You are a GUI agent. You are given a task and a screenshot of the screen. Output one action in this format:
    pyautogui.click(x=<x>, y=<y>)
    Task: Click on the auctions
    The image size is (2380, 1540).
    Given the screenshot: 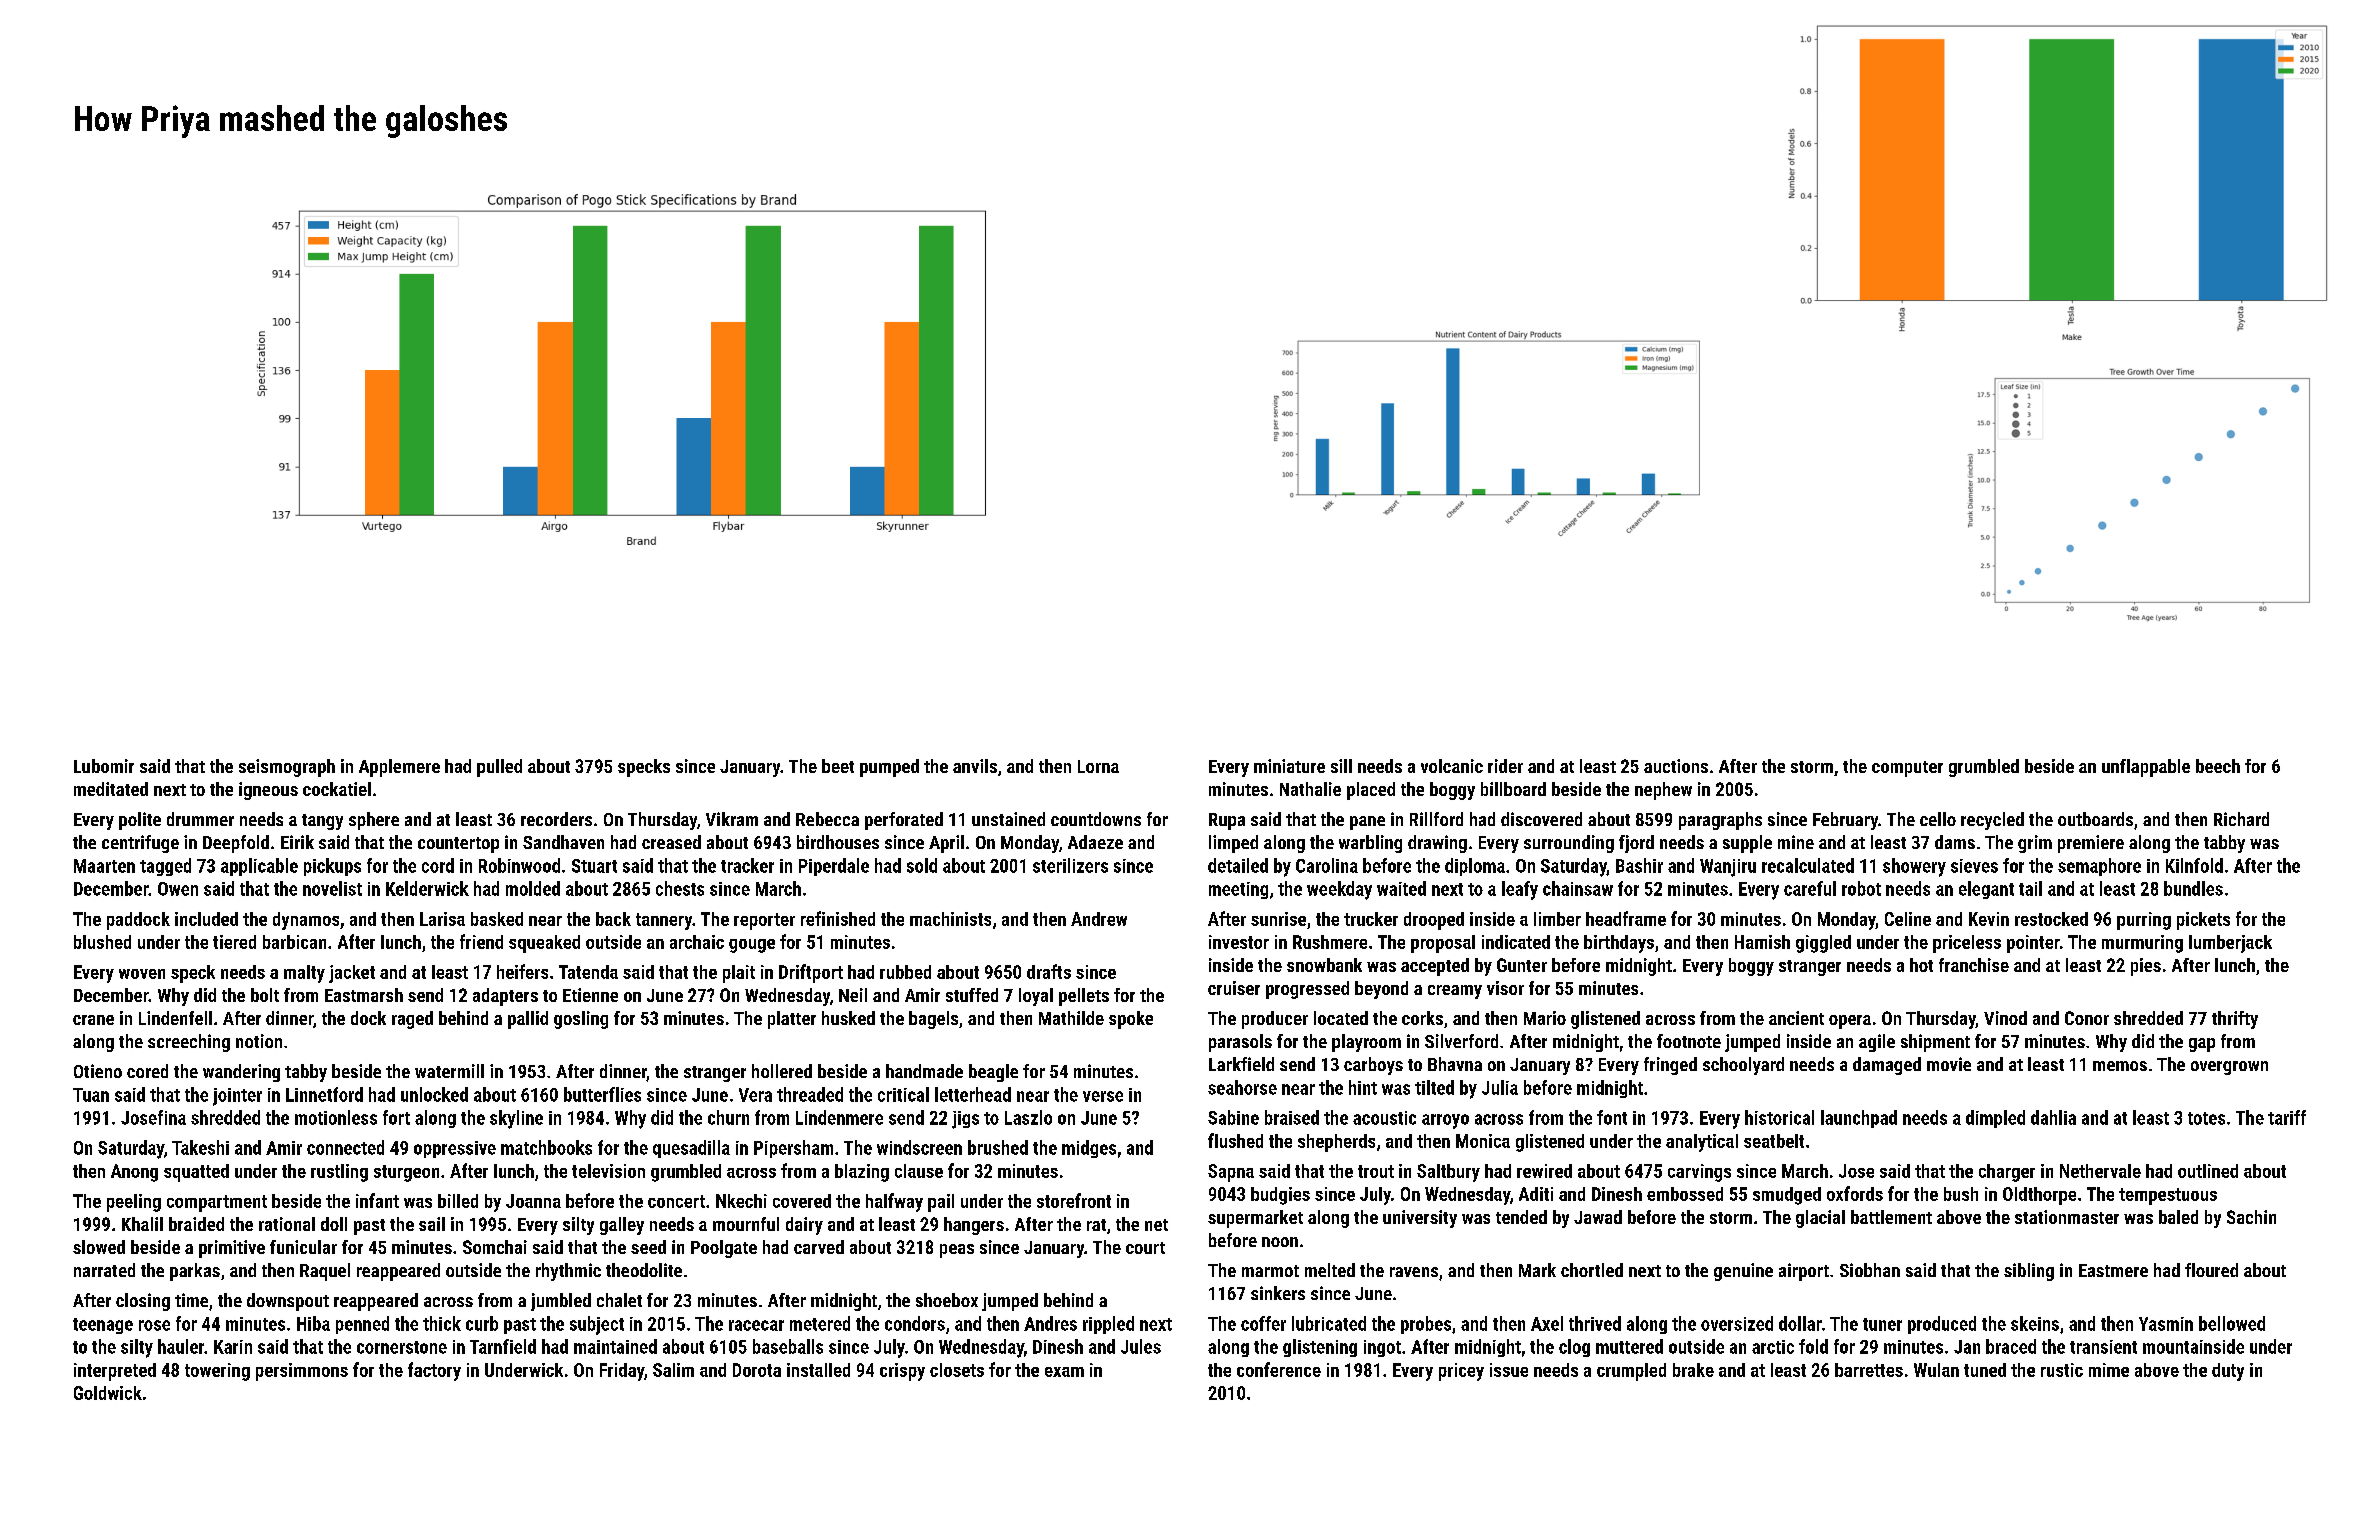 What is the action you would take?
    pyautogui.click(x=1676, y=766)
